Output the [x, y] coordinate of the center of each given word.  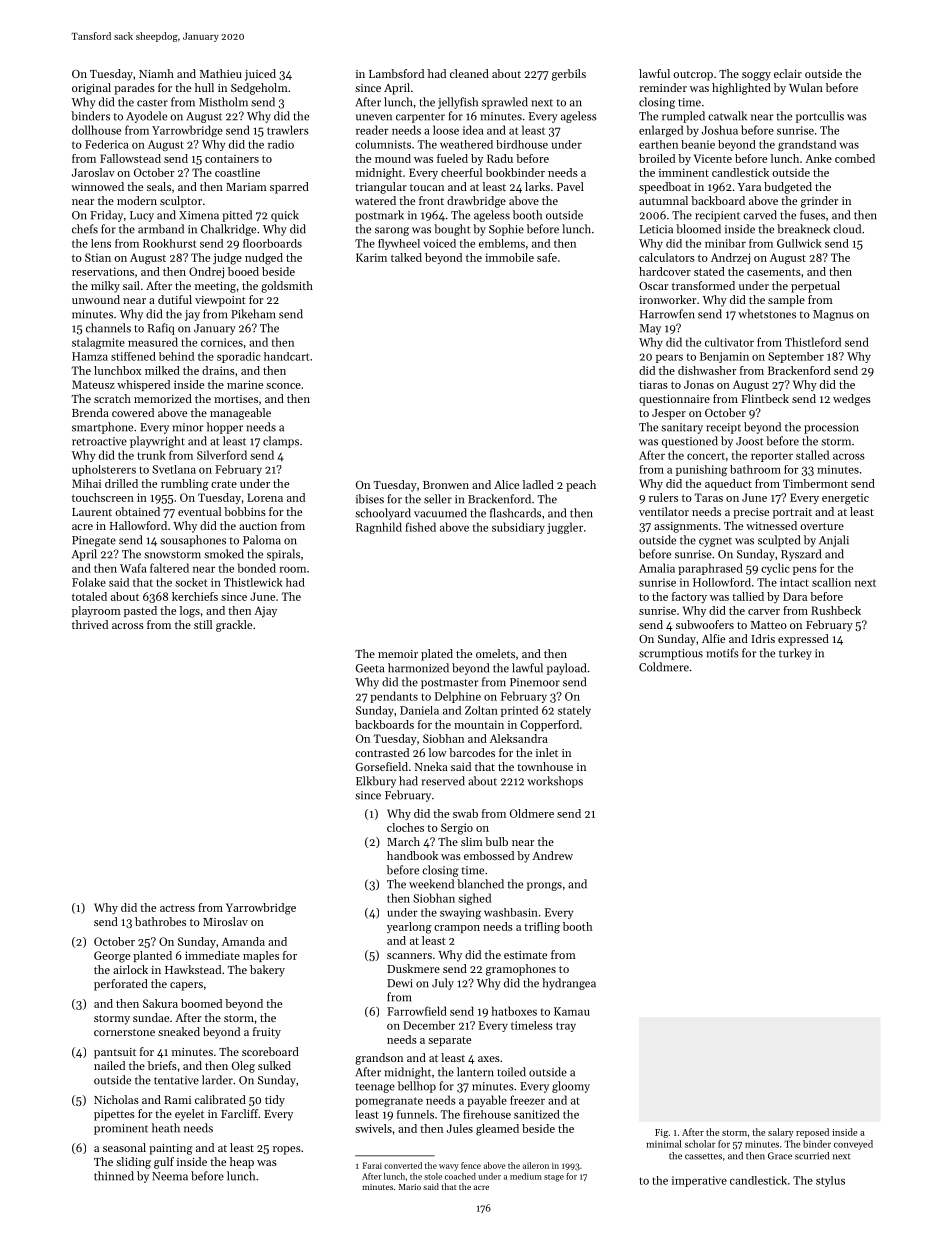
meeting [215, 287]
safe [547, 257]
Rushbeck [836, 610]
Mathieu [221, 73]
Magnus [833, 315]
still [203, 624]
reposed [812, 1133]
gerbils [569, 75]
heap [242, 1163]
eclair [788, 73]
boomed [201, 1003]
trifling [542, 928]
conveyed [853, 1145]
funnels [415, 1114]
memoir [398, 654]
